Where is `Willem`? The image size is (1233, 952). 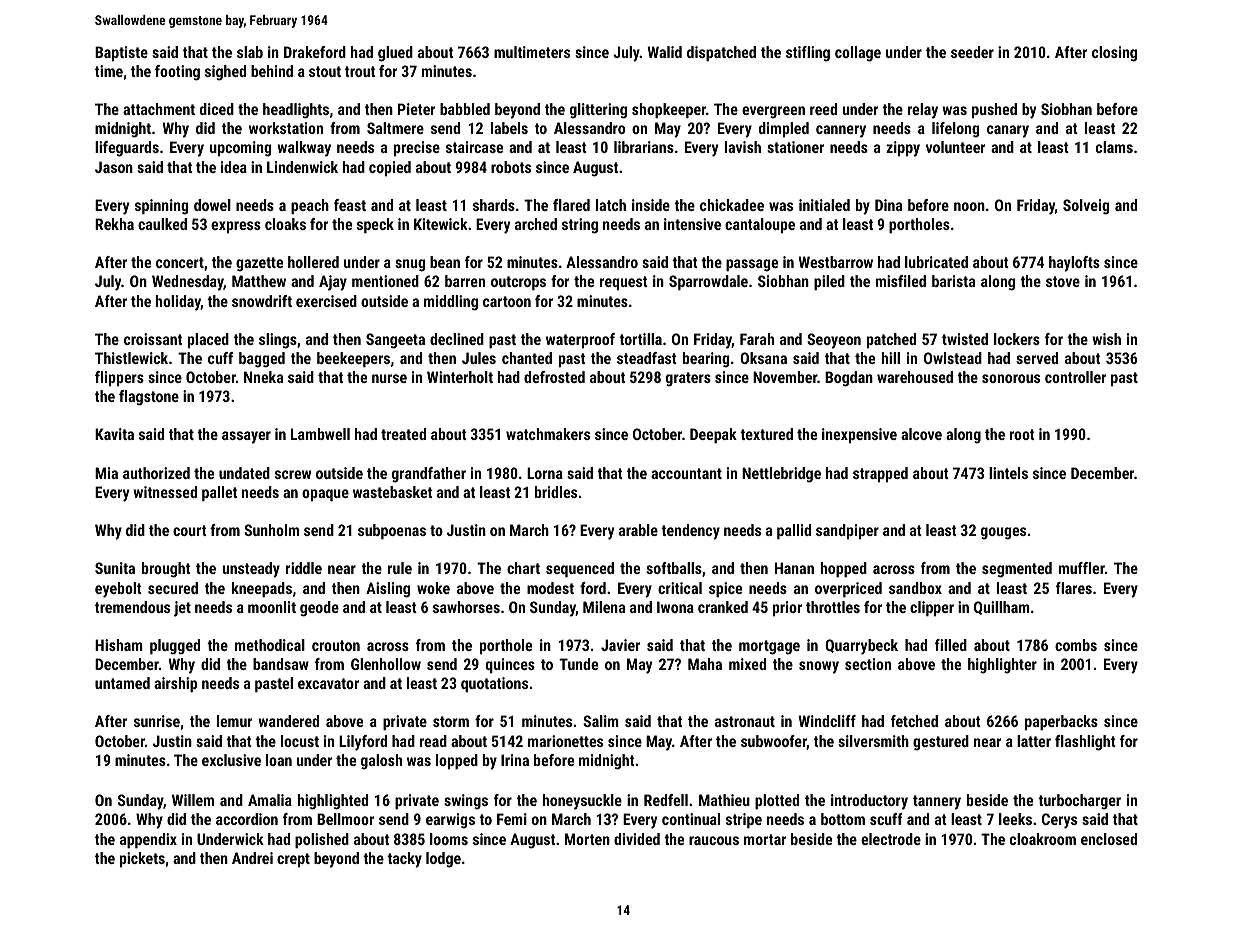 Willem is located at coordinates (193, 800).
